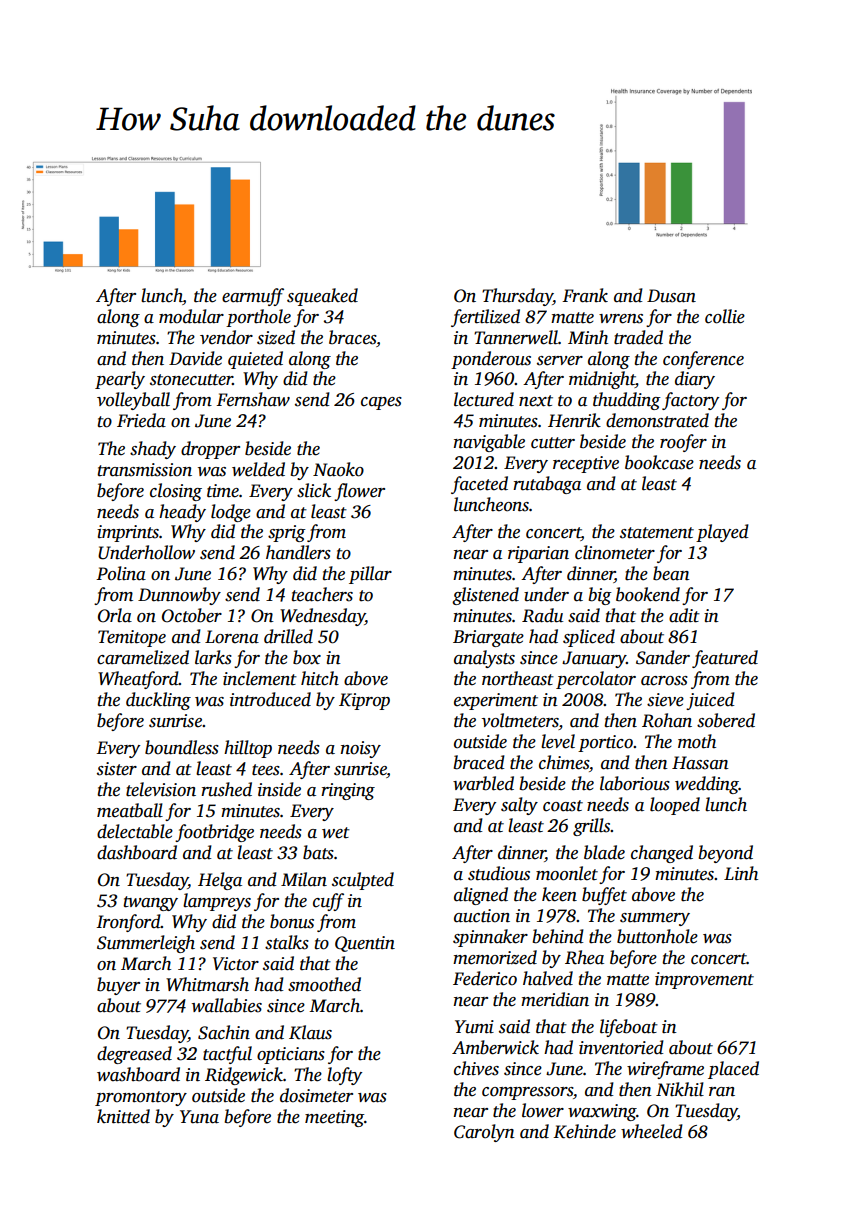 Image resolution: width=857 pixels, height=1216 pixels. I want to click on compressors, so click(527, 1093).
